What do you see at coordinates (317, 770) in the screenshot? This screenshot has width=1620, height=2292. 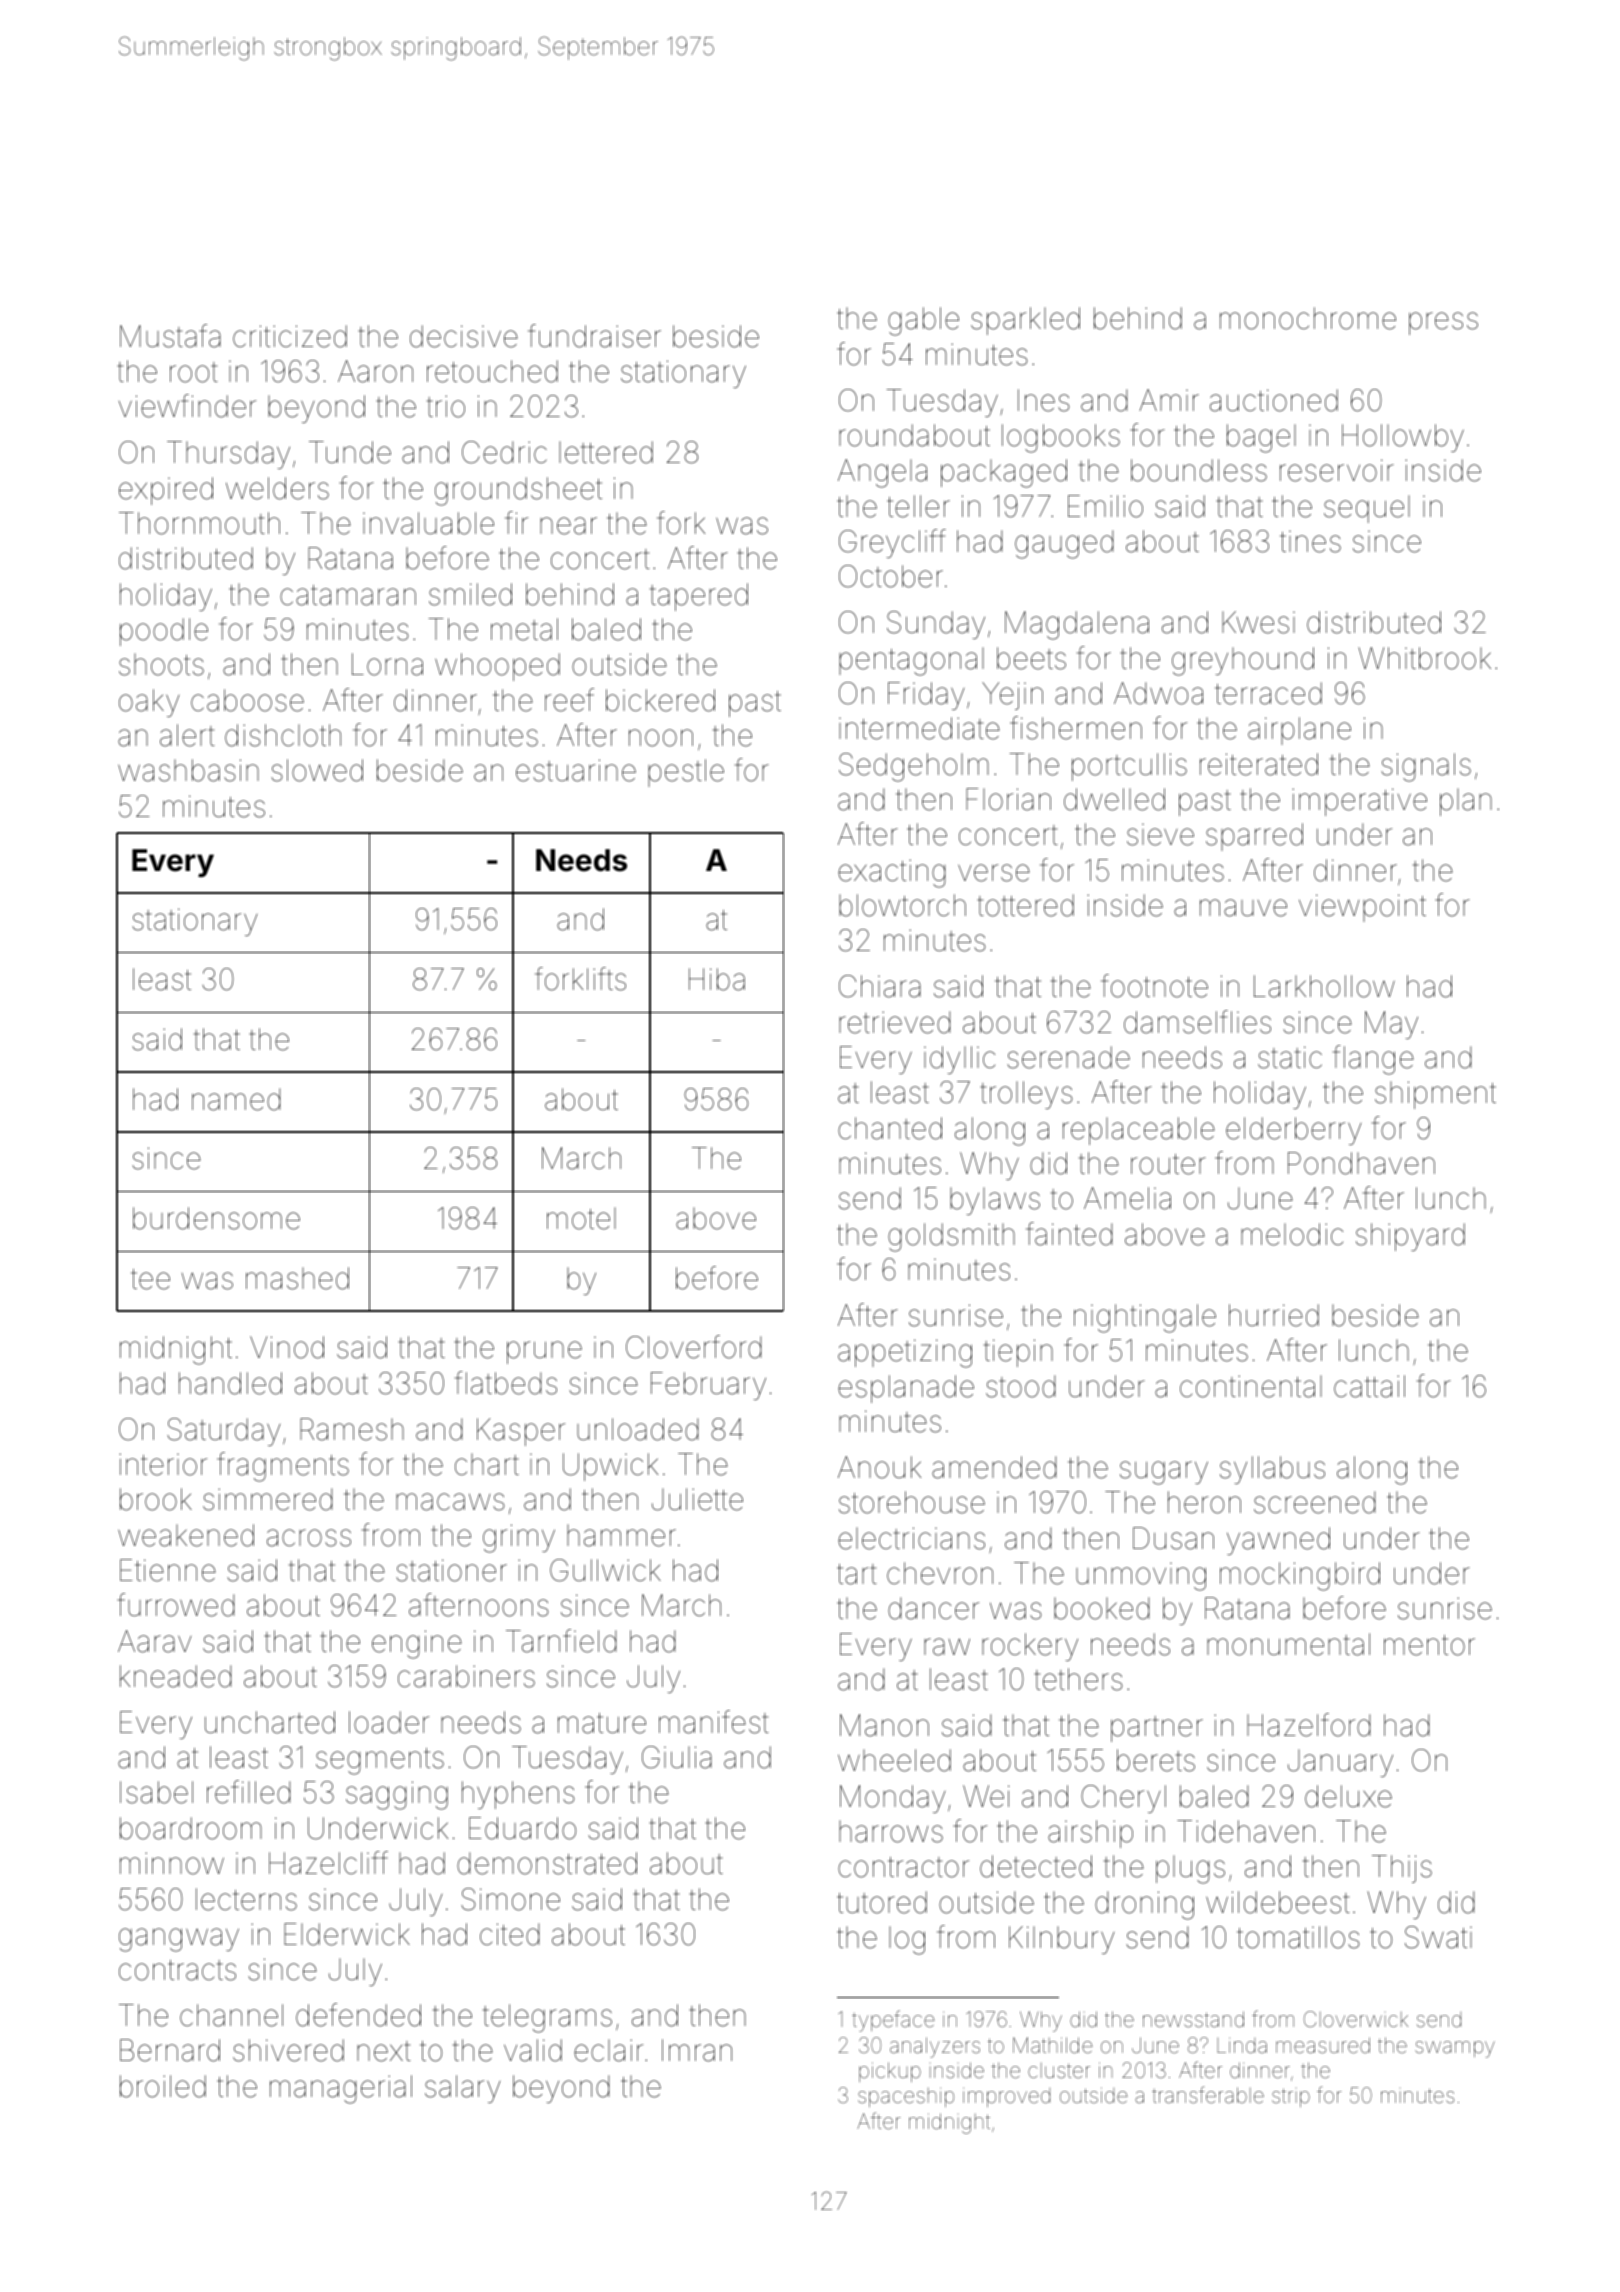 I see `slowed` at bounding box center [317, 770].
